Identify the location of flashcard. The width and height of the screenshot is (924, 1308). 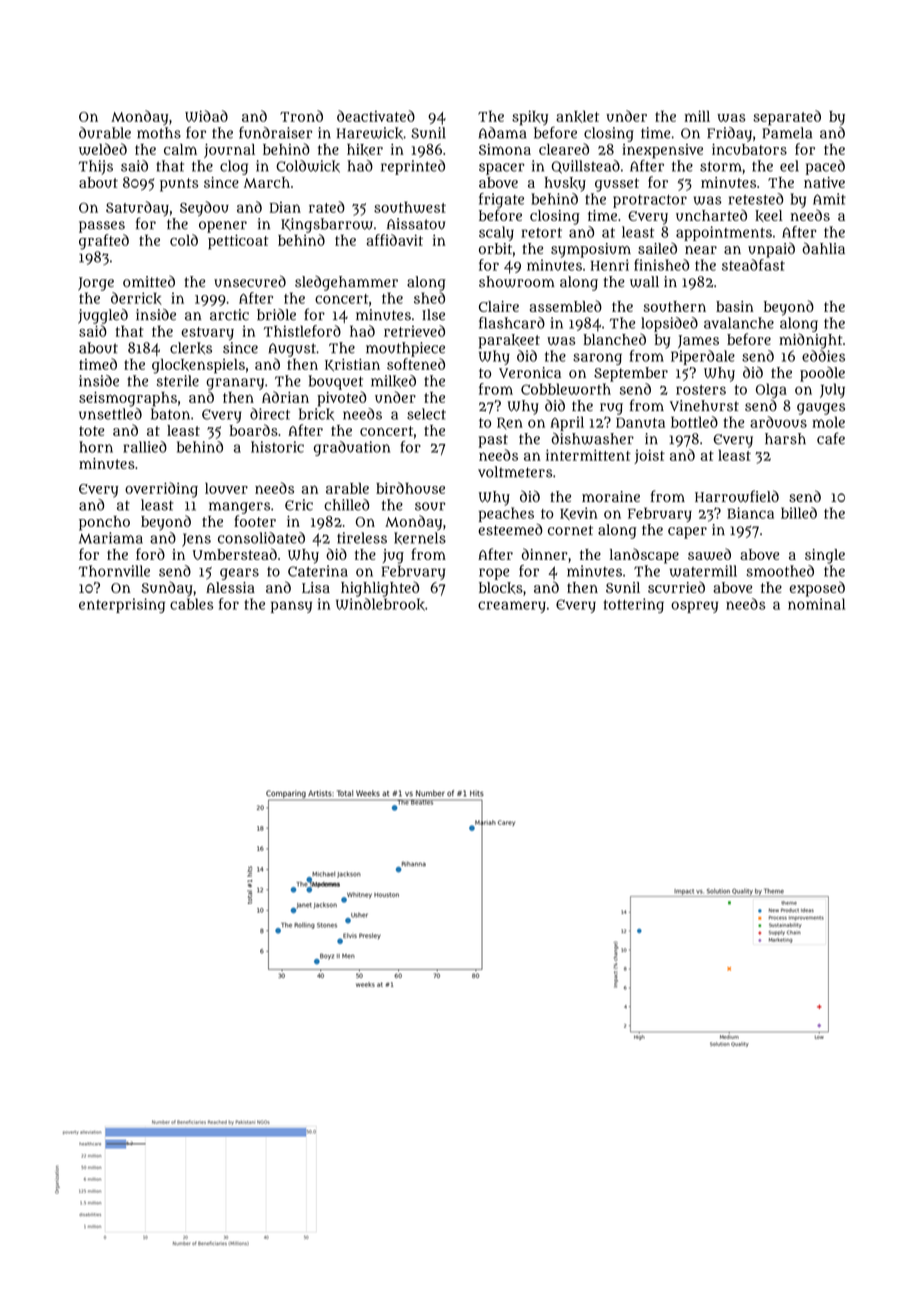
(512, 323).
